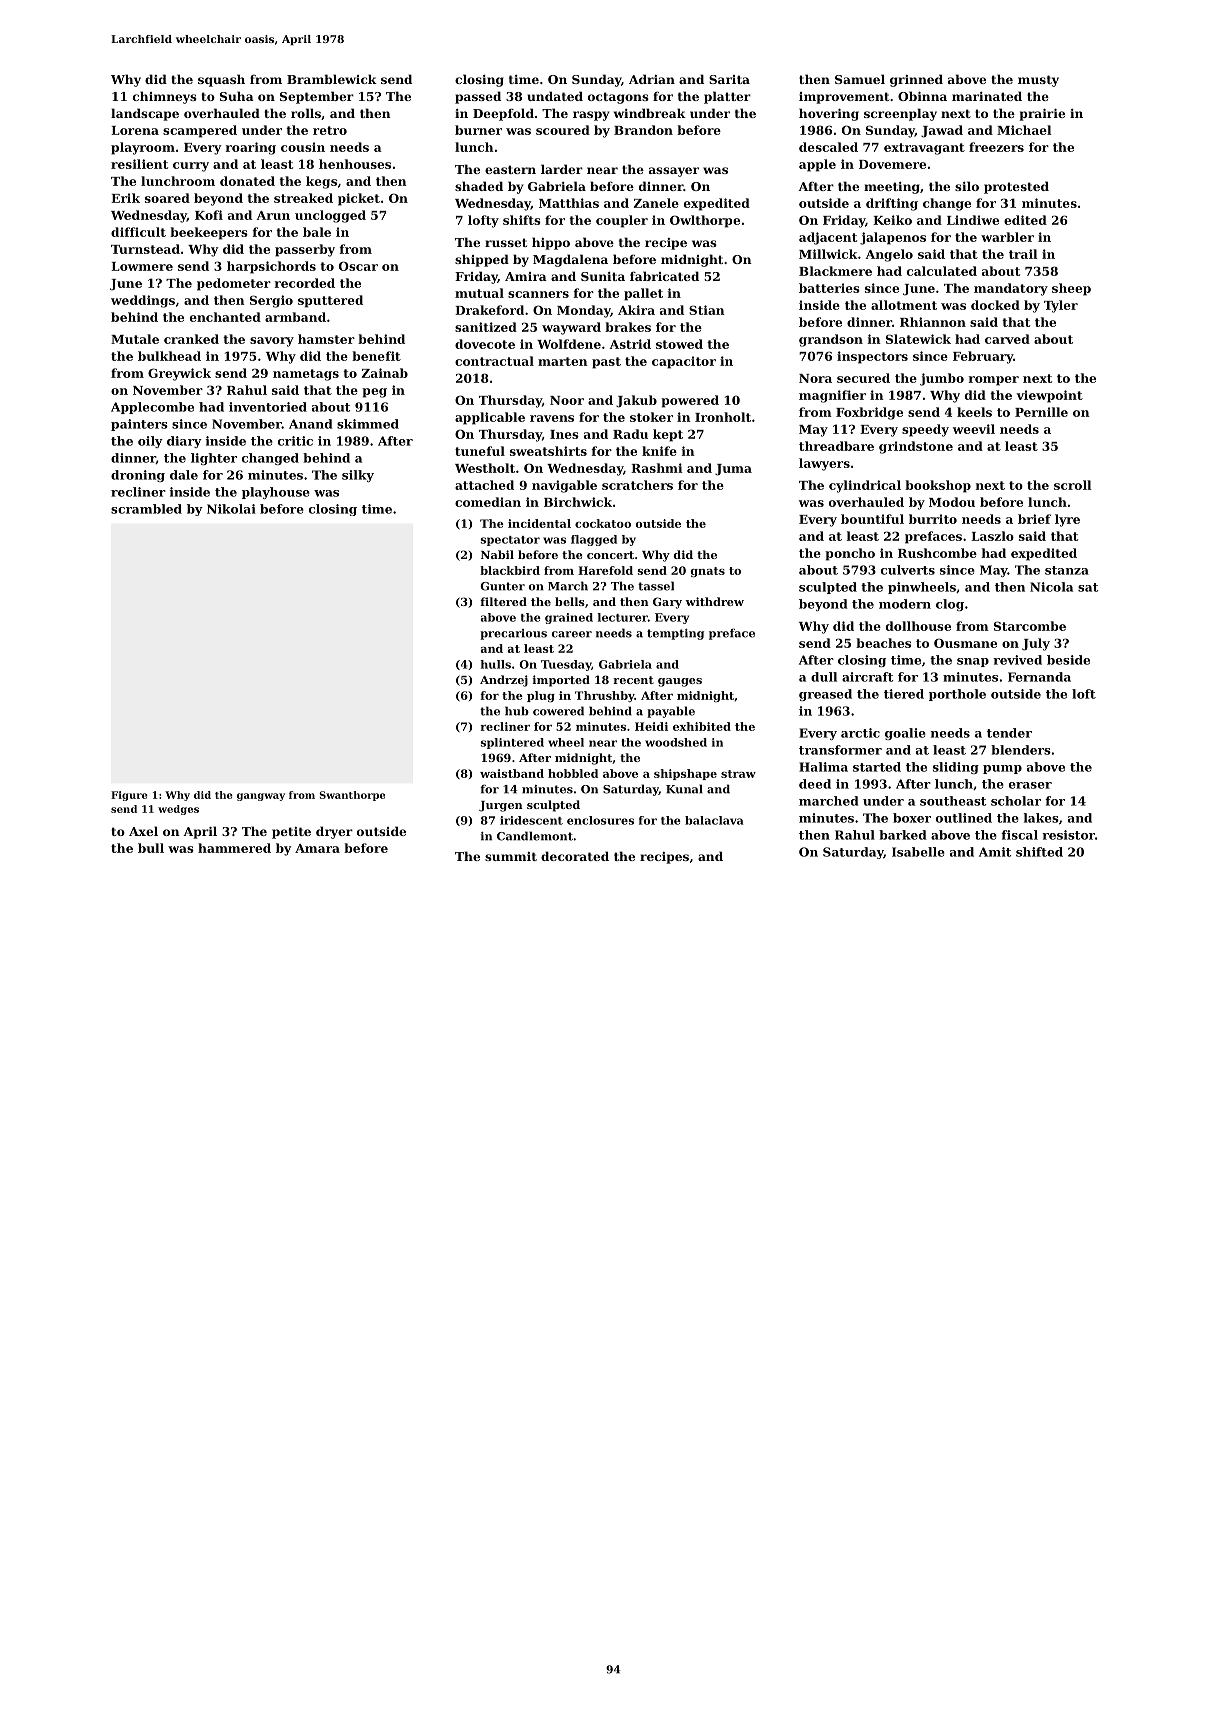  Describe the element at coordinates (305, 283) in the page. I see `recorded` at that location.
